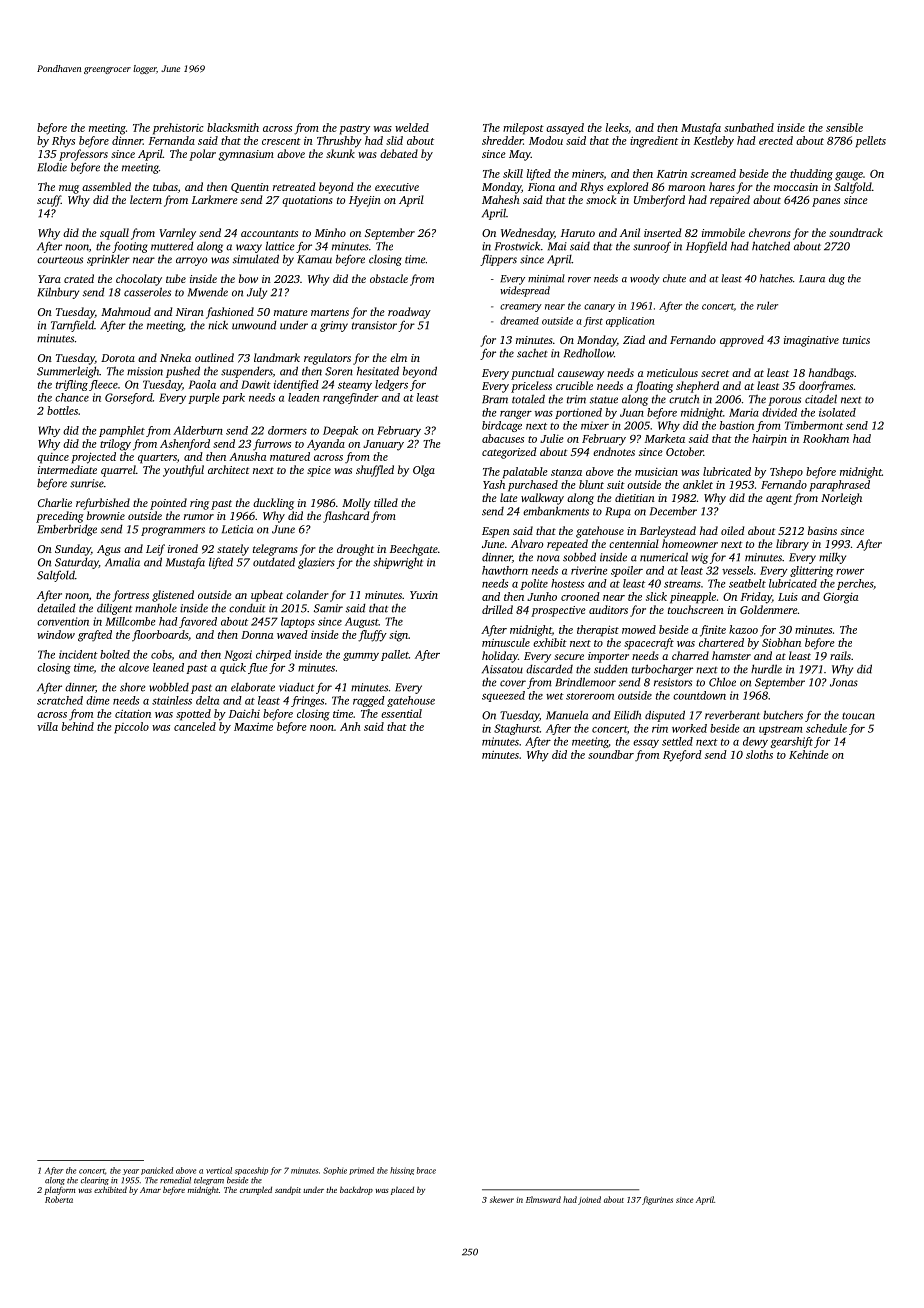  Describe the element at coordinates (178, 129) in the screenshot. I see `prehistoric` at that location.
